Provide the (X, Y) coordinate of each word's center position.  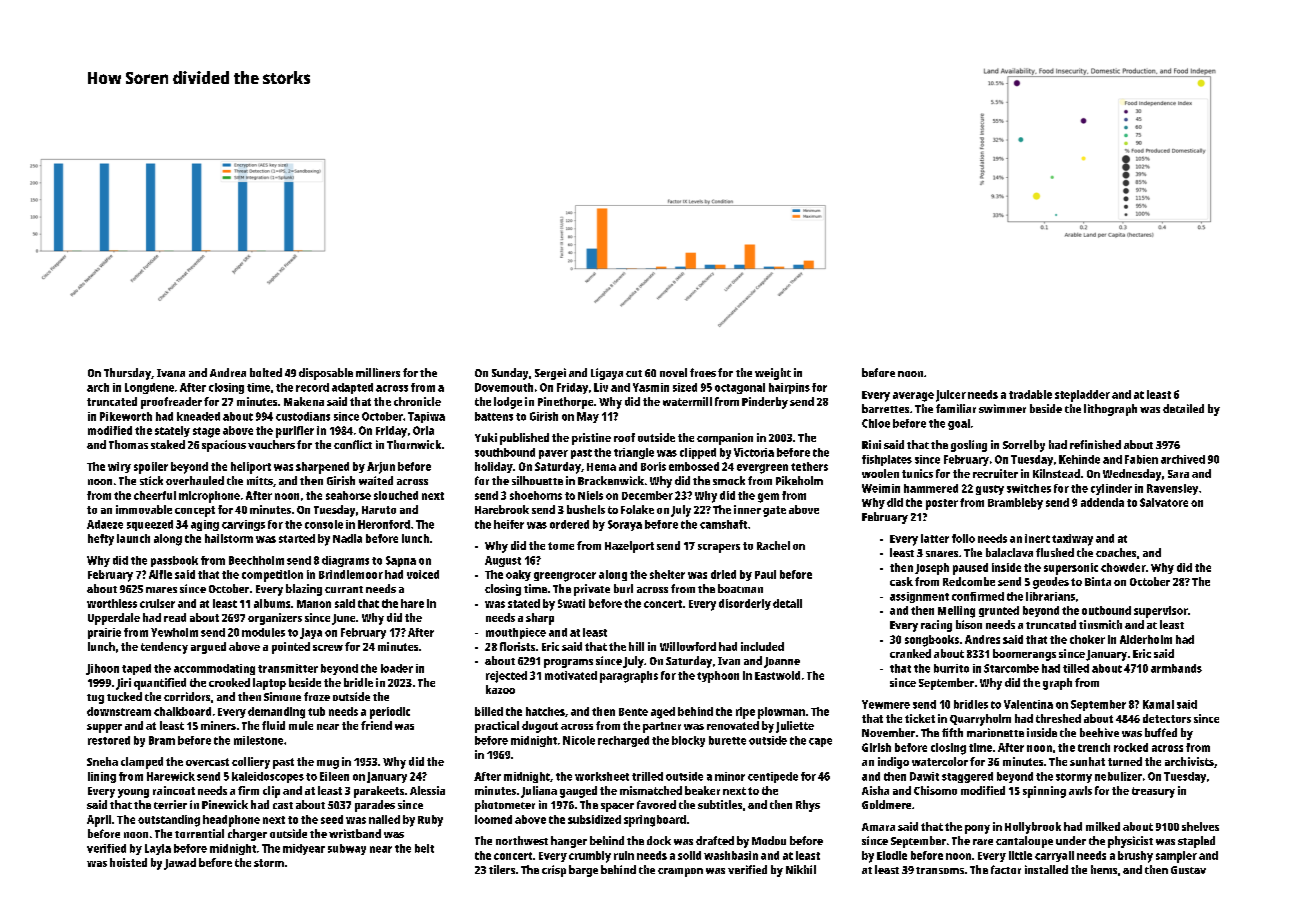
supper (104, 728)
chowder (1123, 567)
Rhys (808, 806)
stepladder (1082, 396)
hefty (101, 540)
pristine (591, 439)
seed (332, 819)
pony (977, 829)
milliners (378, 372)
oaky (518, 575)
